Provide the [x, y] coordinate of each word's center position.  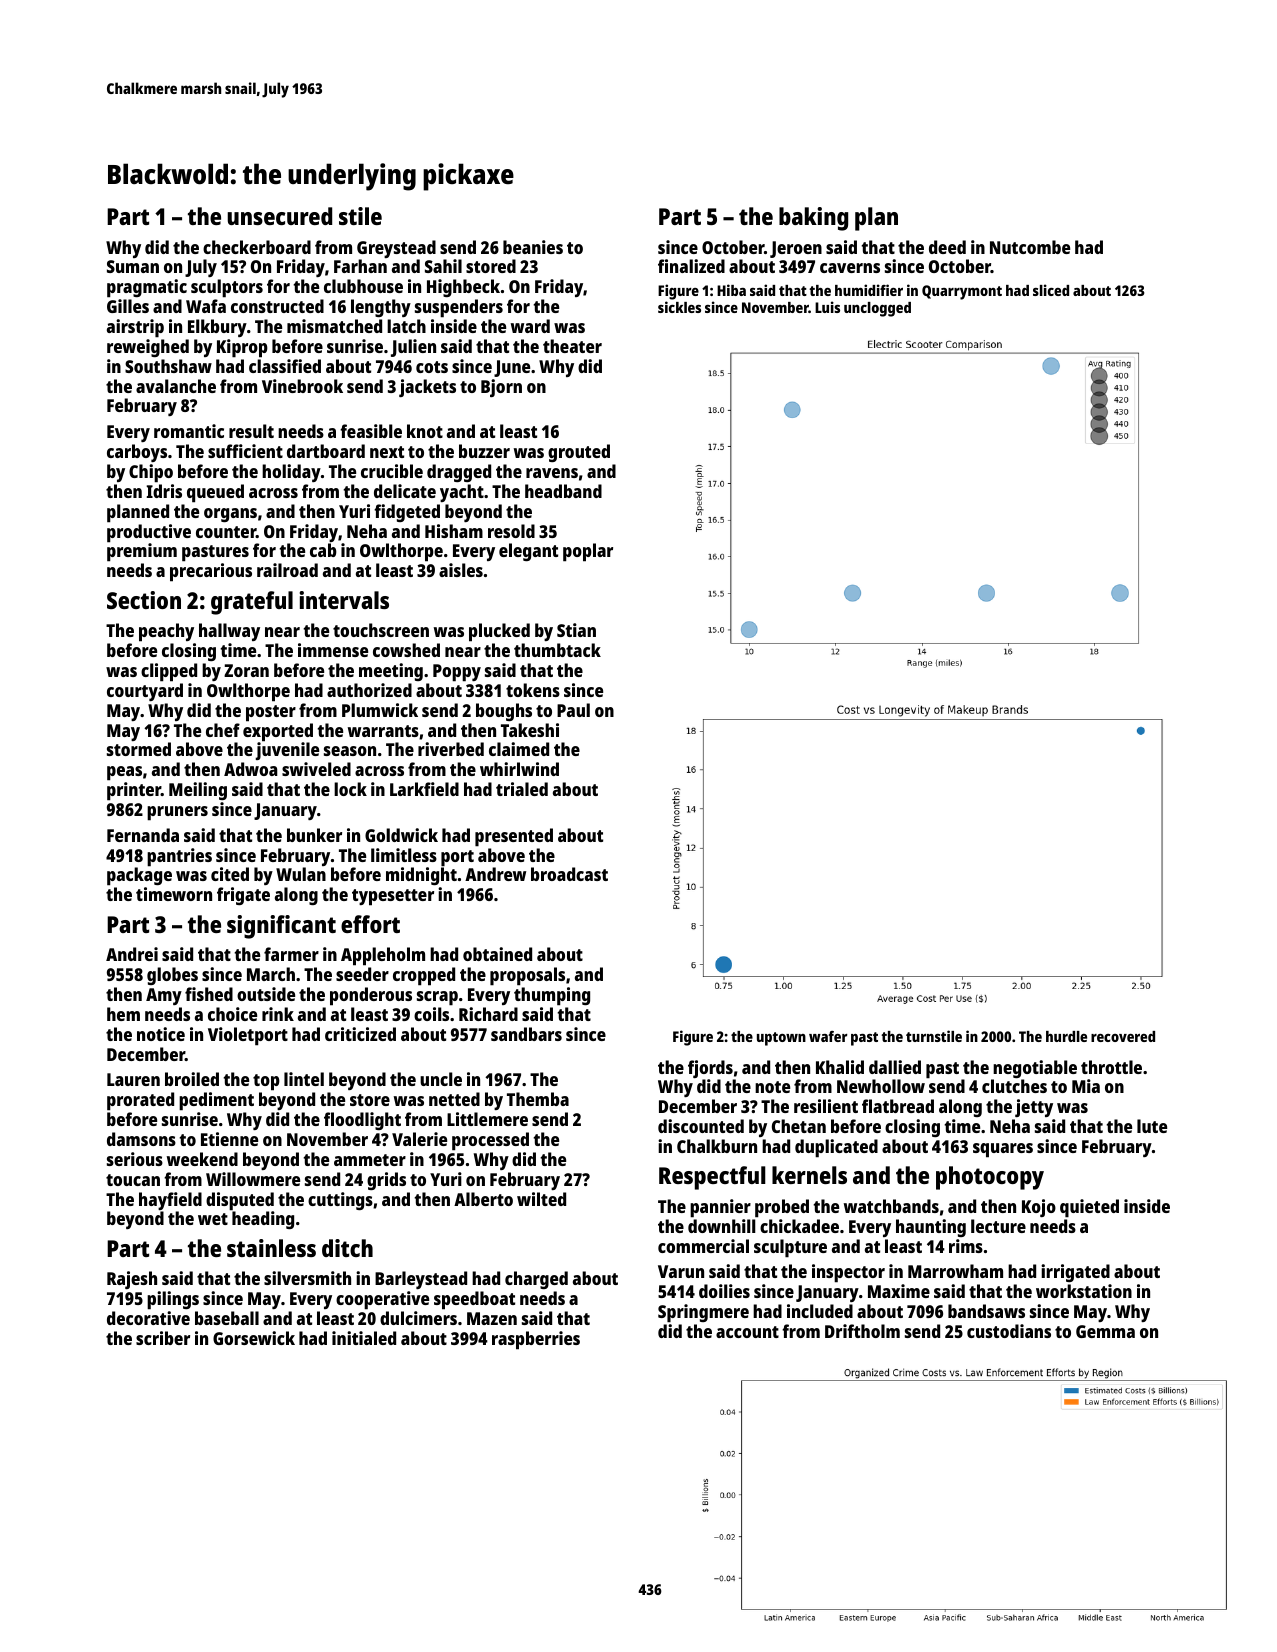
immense [333, 650]
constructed [277, 306]
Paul [573, 710]
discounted [701, 1126]
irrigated [1075, 1273]
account [747, 1332]
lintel [304, 1079]
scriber [163, 1338]
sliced [1051, 290]
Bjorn [501, 388]
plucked [499, 632]
